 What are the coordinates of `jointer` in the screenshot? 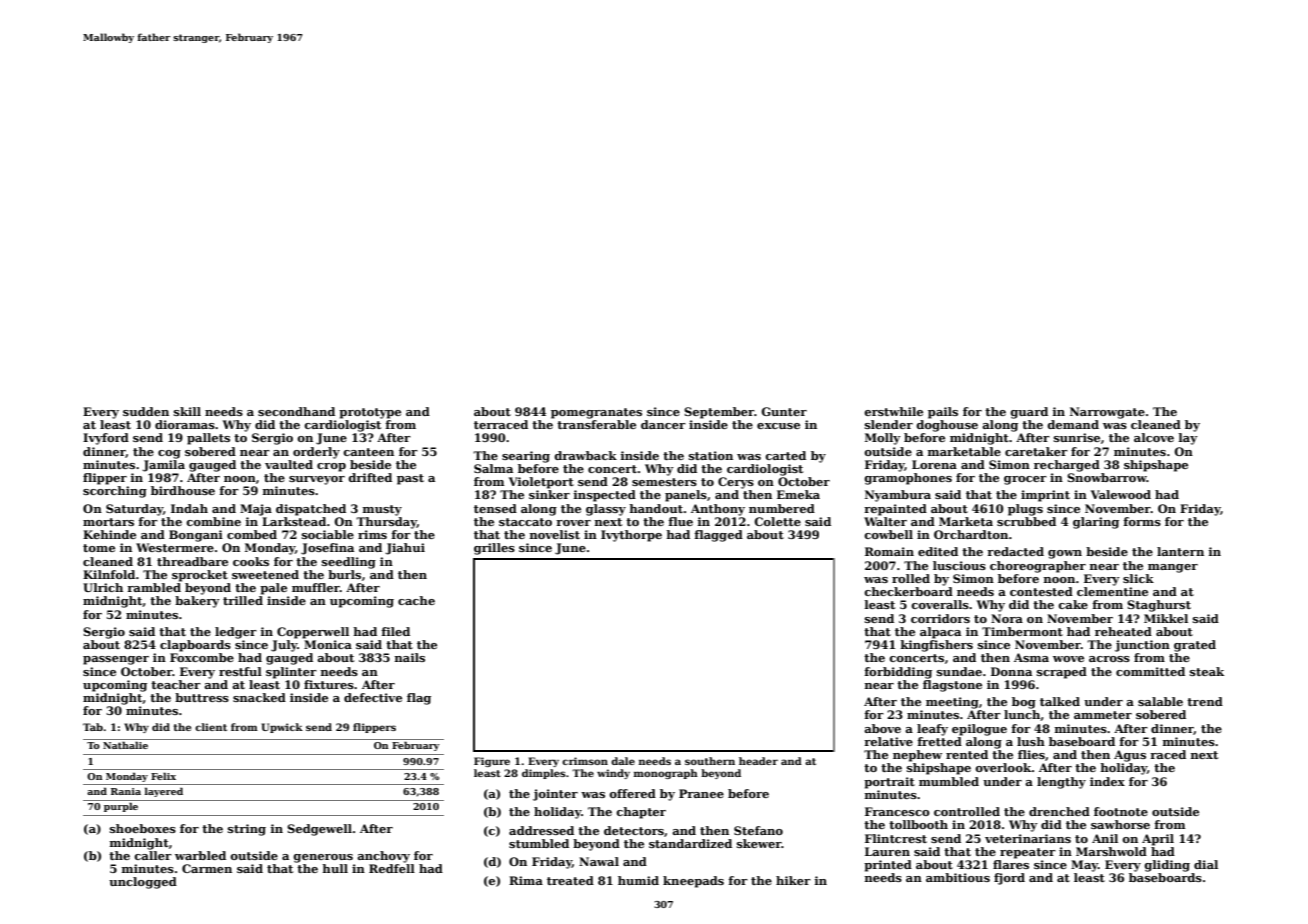 It's located at (555, 795).
